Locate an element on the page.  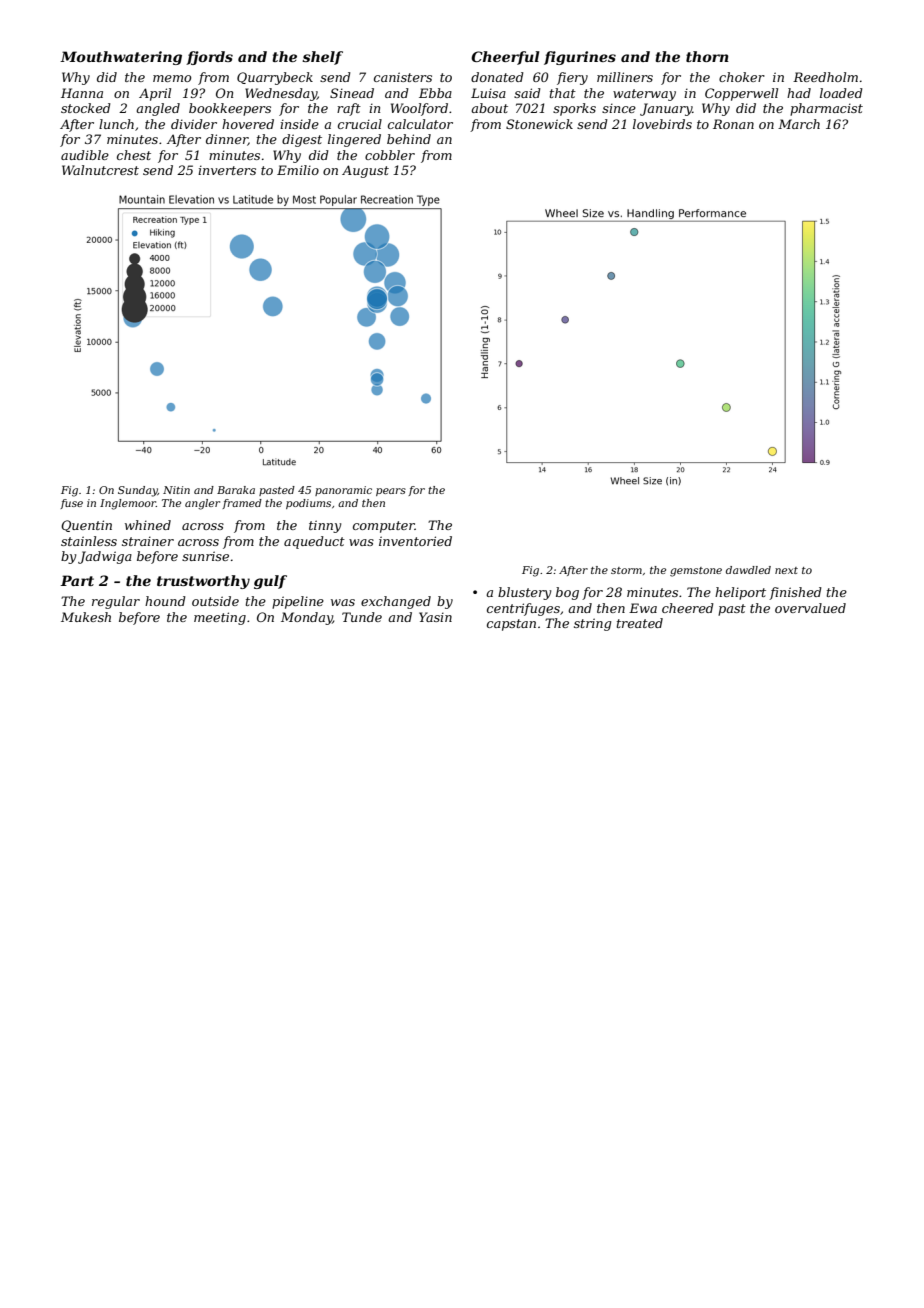
next is located at coordinates (786, 570).
